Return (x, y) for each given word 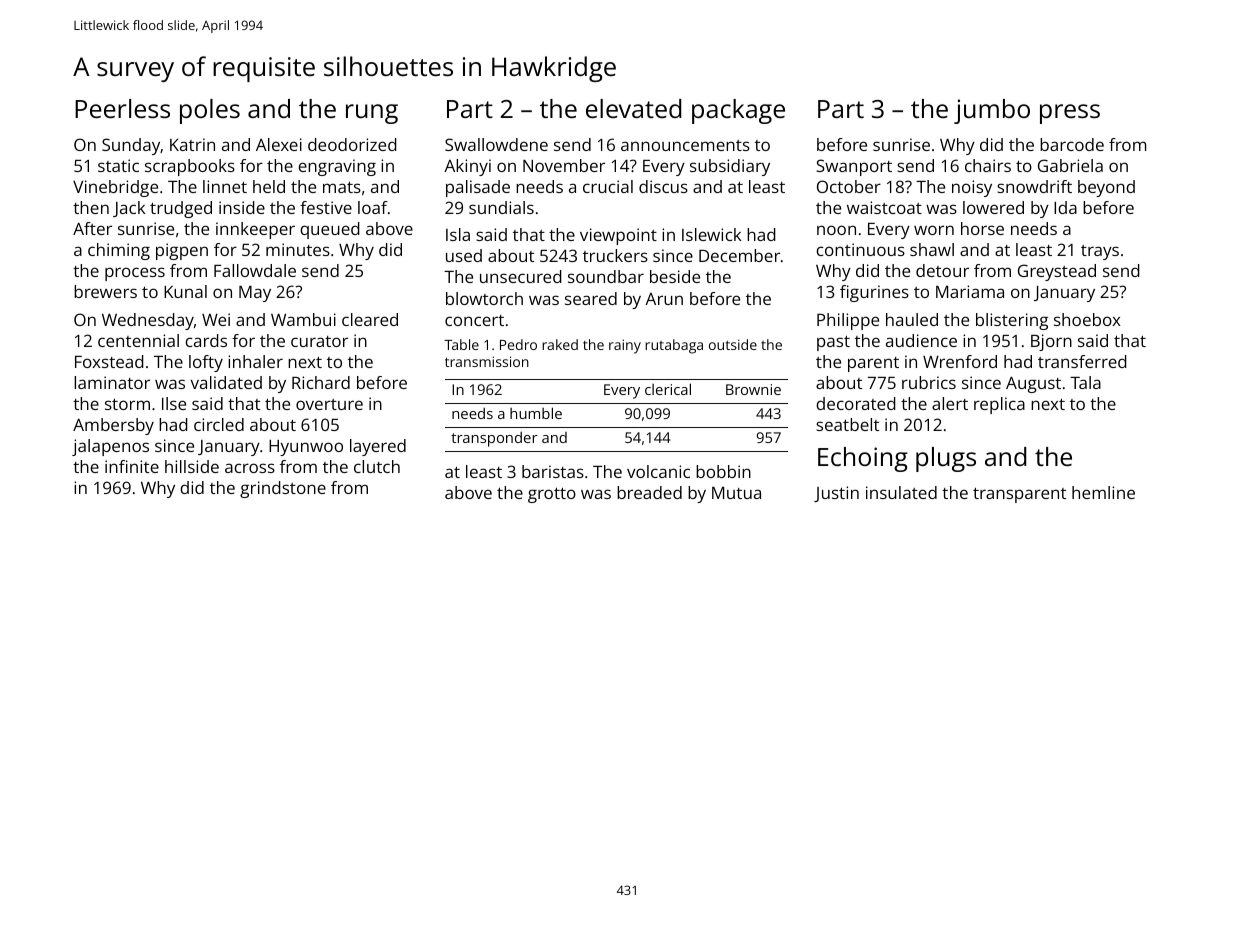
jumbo (992, 111)
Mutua (736, 493)
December (739, 255)
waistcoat (884, 207)
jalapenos (110, 447)
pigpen (182, 251)
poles (210, 111)
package (738, 111)
